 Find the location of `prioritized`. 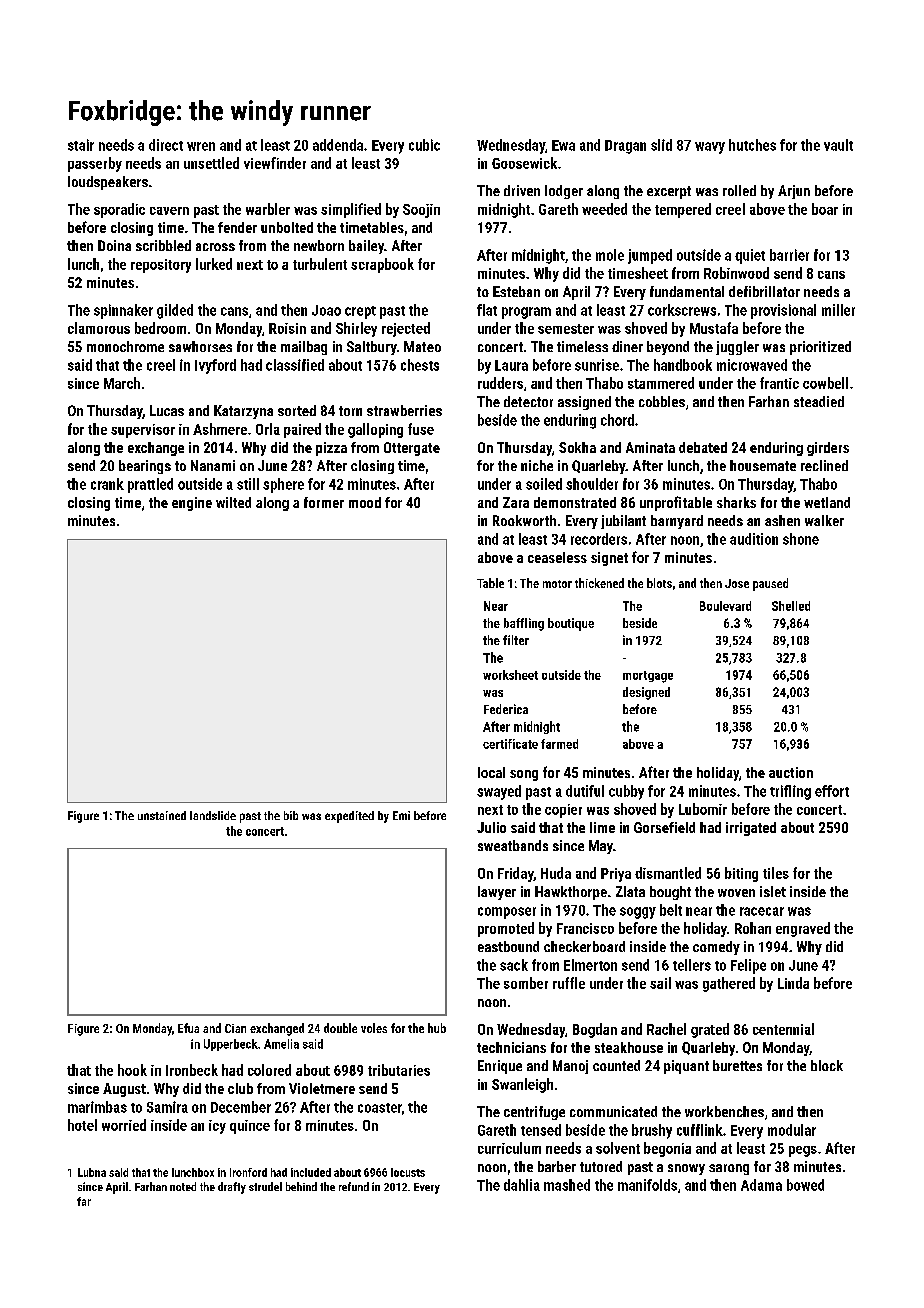

prioritized is located at coordinates (820, 348).
